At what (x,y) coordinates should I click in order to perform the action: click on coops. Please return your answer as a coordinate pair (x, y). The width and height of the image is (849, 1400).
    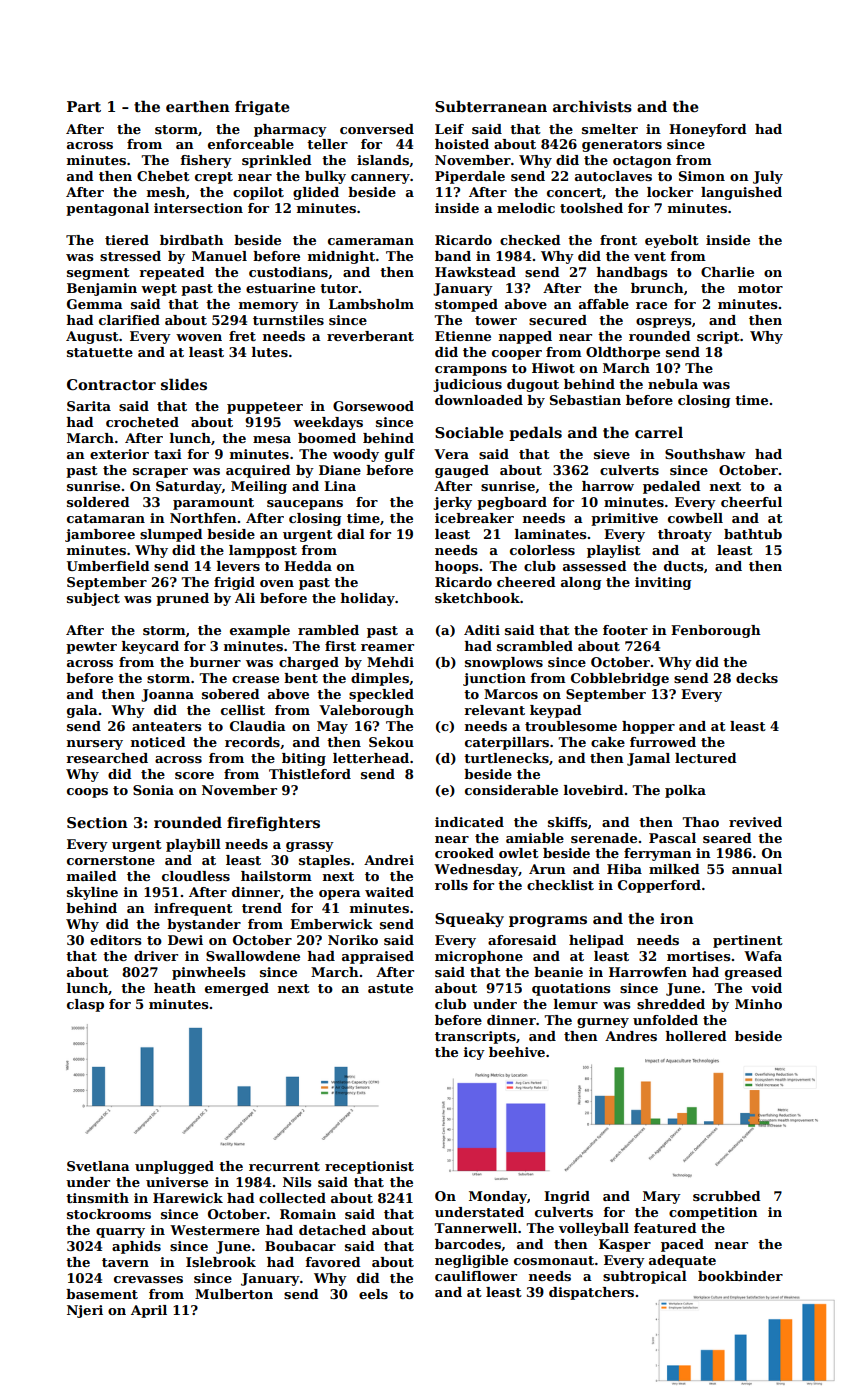
    Looking at the image, I should click on (87, 793).
